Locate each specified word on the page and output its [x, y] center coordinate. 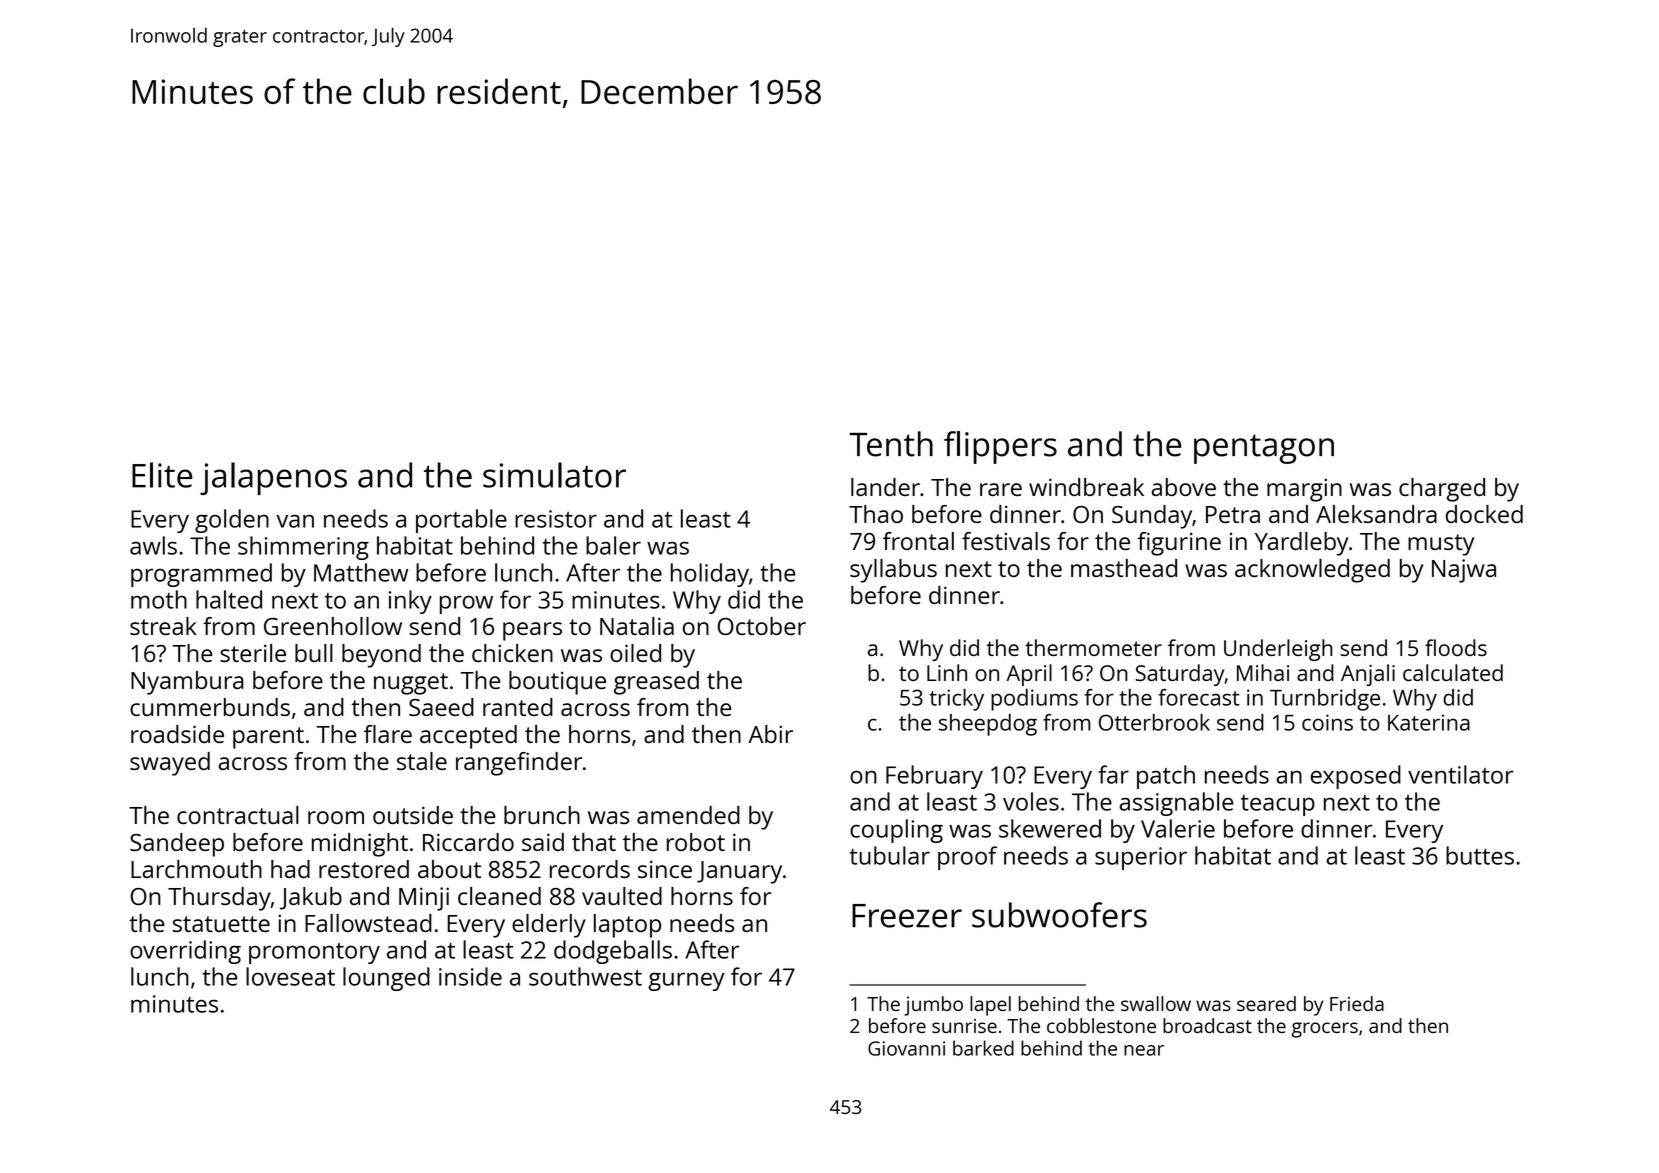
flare [388, 734]
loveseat [290, 976]
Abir [770, 734]
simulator [554, 475]
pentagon [1264, 449]
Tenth [891, 444]
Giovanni [906, 1048]
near [1144, 1050]
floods [1456, 647]
